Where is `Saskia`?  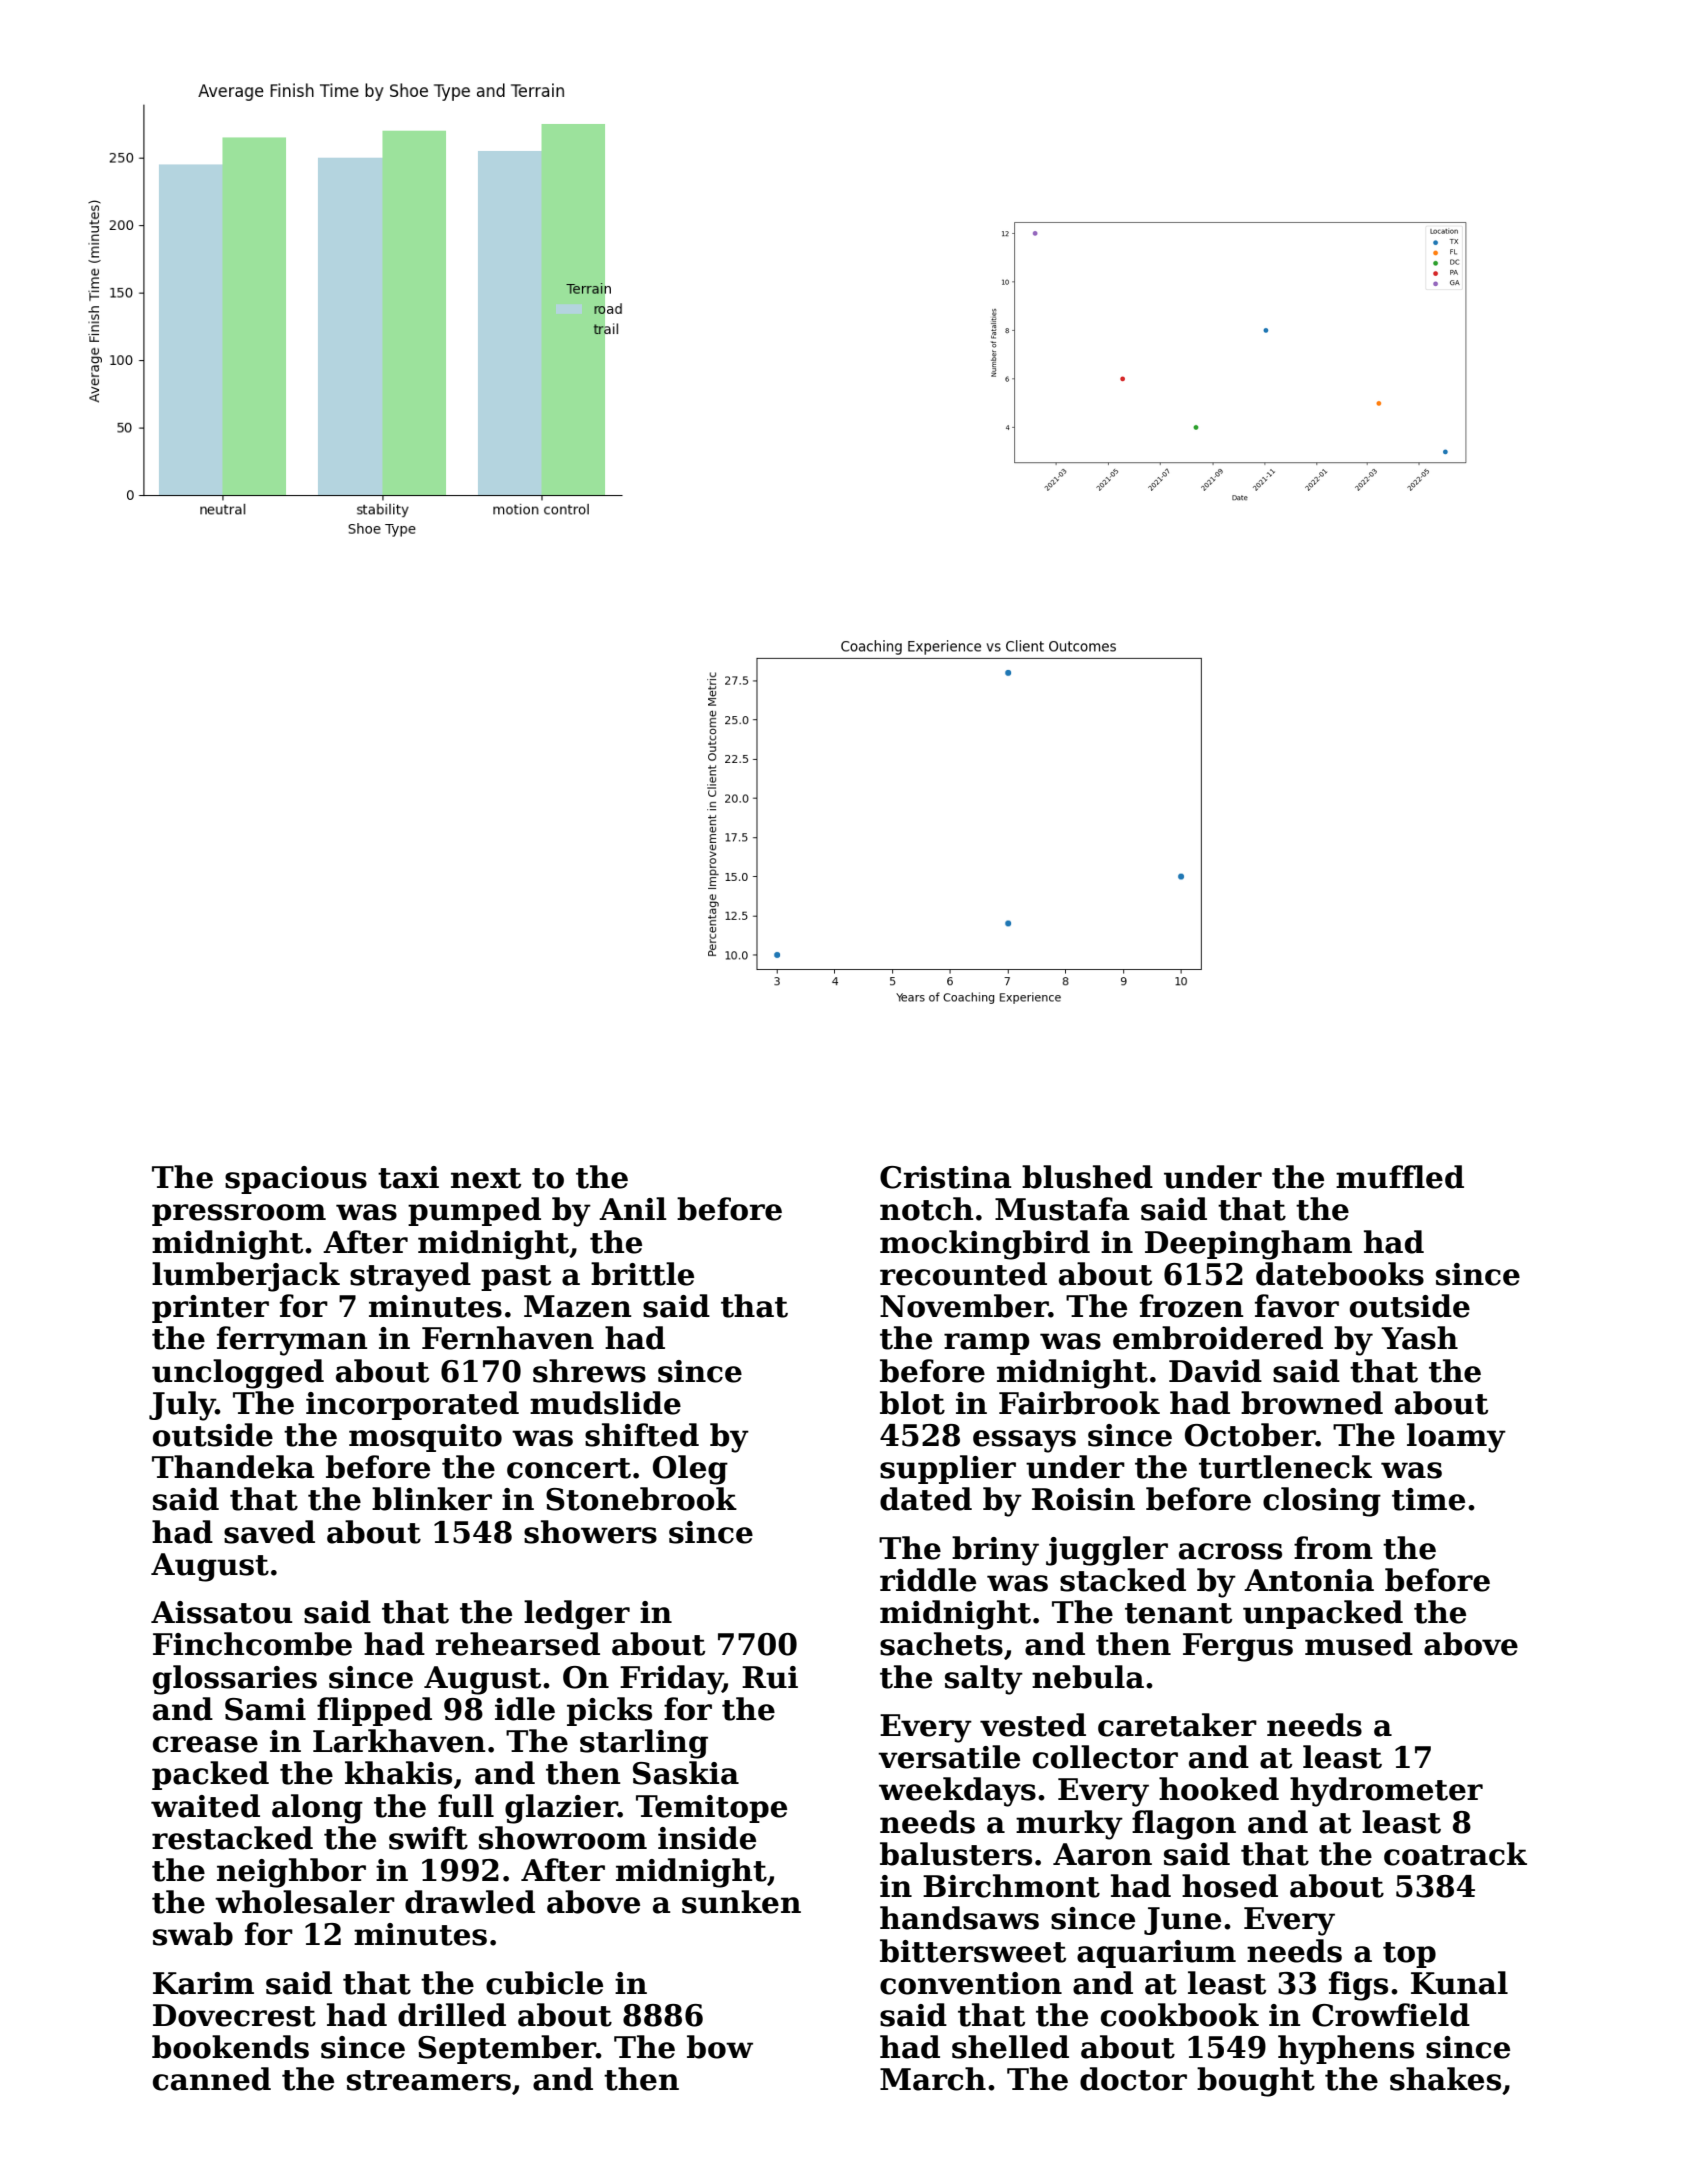
Saskia is located at coordinates (686, 1773).
